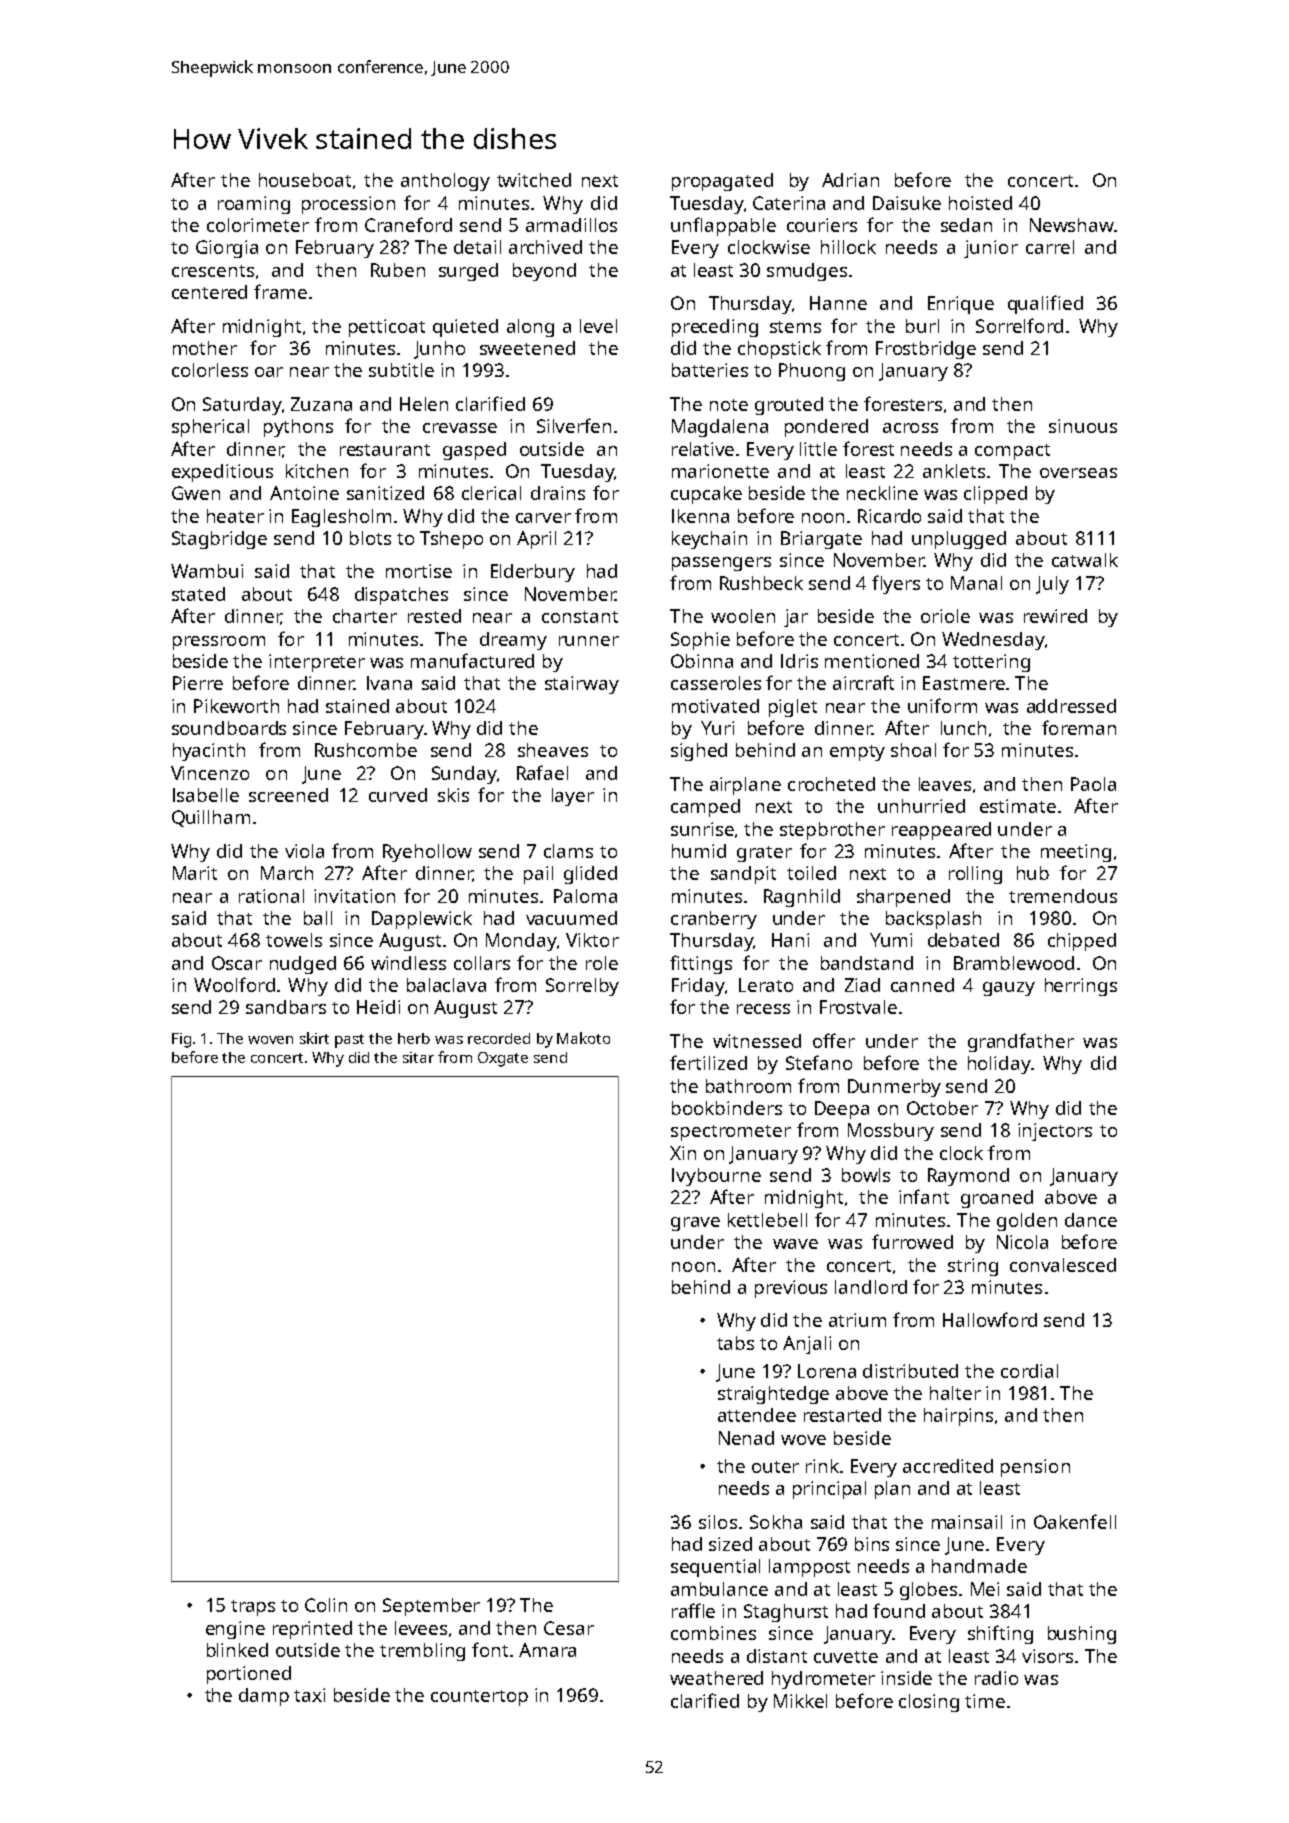  Describe the element at coordinates (366, 750) in the screenshot. I see `Rushcombe` at that location.
